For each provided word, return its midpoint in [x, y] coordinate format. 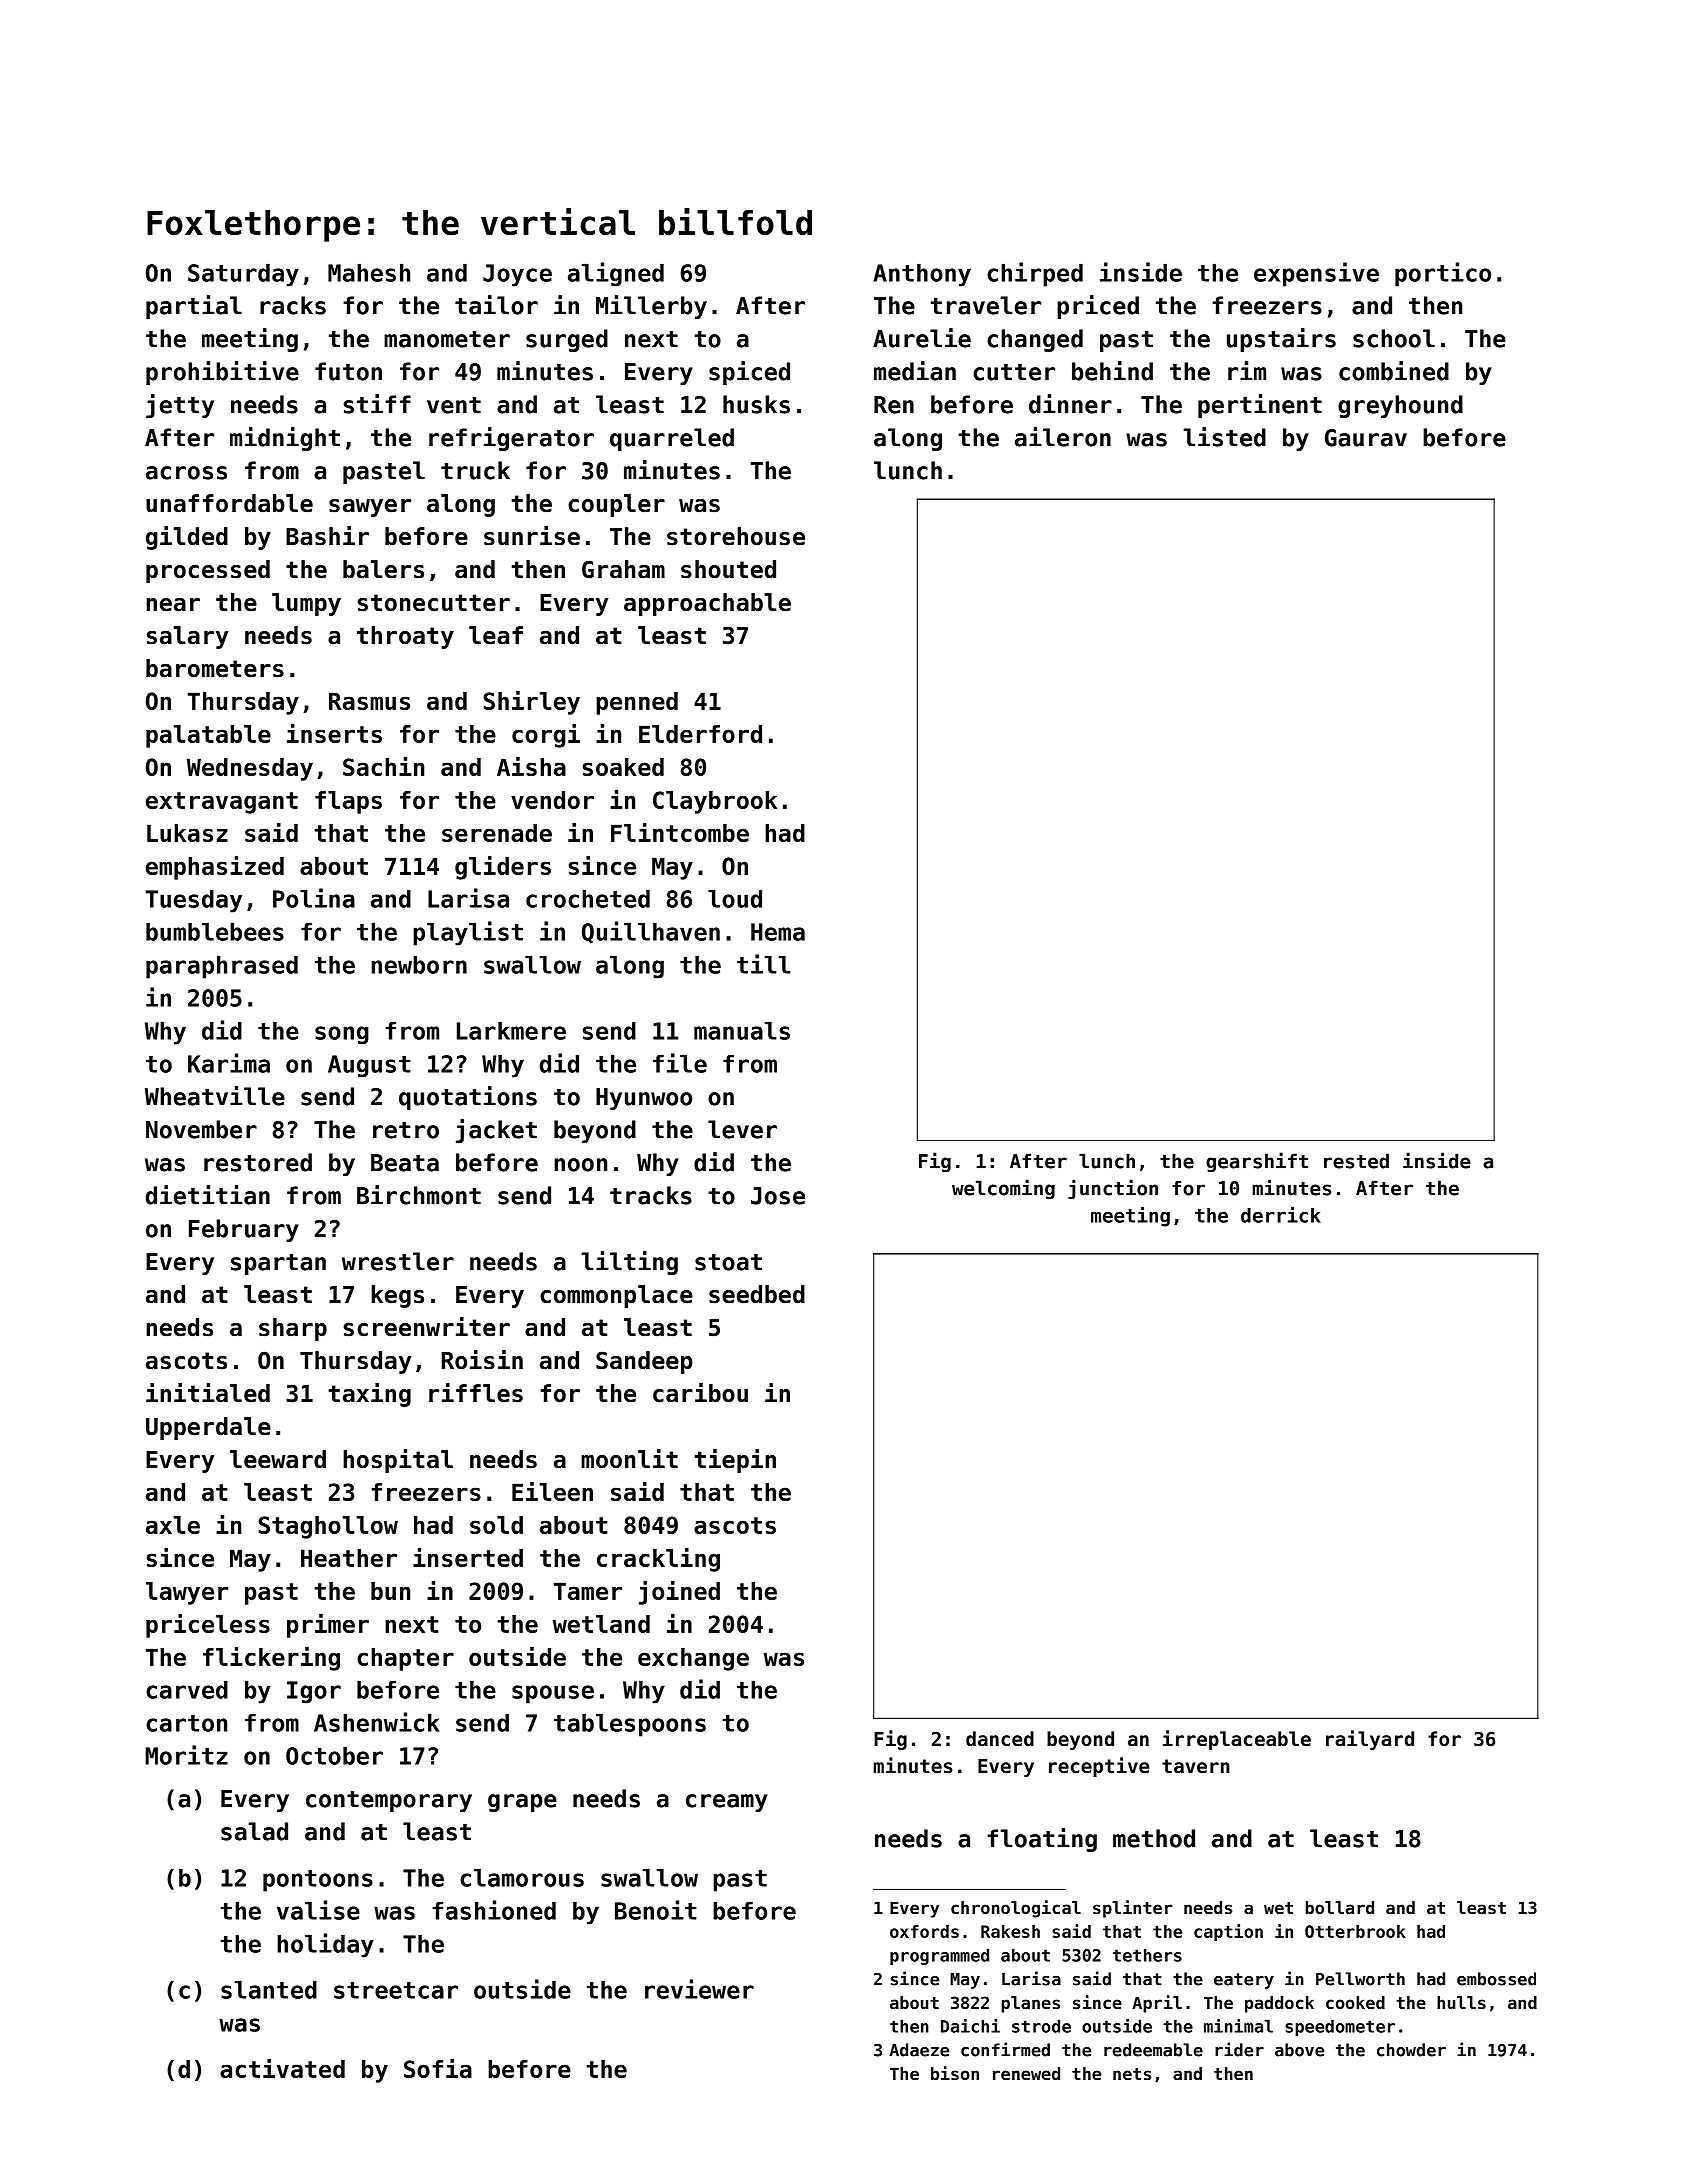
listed [1225, 437]
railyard [1370, 1740]
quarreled [672, 439]
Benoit [656, 1910]
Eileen [552, 1491]
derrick [1281, 1215]
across [186, 473]
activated [282, 2068]
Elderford [700, 734]
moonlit [629, 1459]
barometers [215, 668]
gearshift [1257, 1162]
